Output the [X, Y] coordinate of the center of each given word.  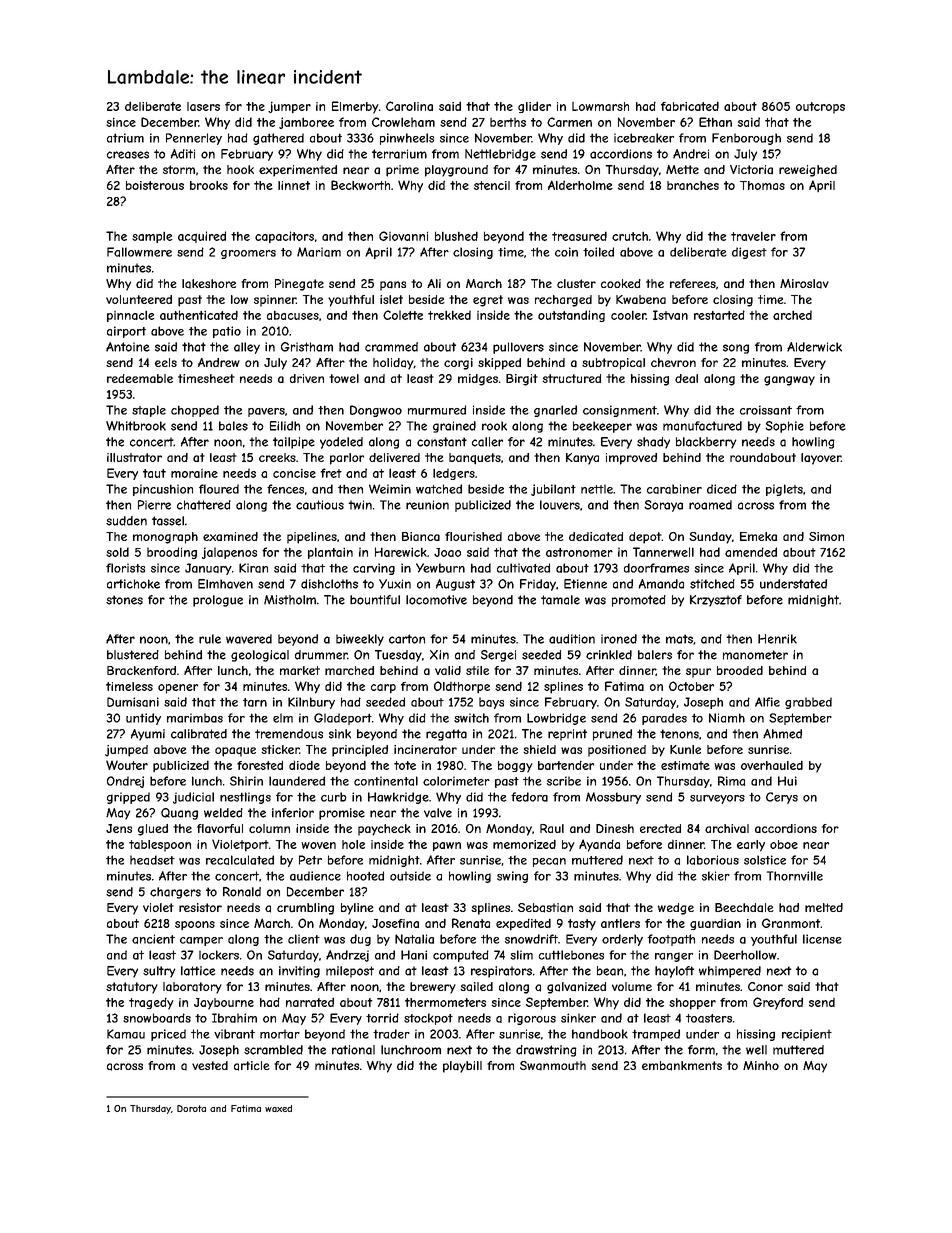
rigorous [532, 1019]
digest [749, 253]
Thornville [795, 876]
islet [391, 299]
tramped [656, 1035]
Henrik [777, 639]
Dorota [191, 1108]
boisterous [155, 185]
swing [512, 877]
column [269, 828]
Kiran [253, 568]
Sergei [498, 656]
